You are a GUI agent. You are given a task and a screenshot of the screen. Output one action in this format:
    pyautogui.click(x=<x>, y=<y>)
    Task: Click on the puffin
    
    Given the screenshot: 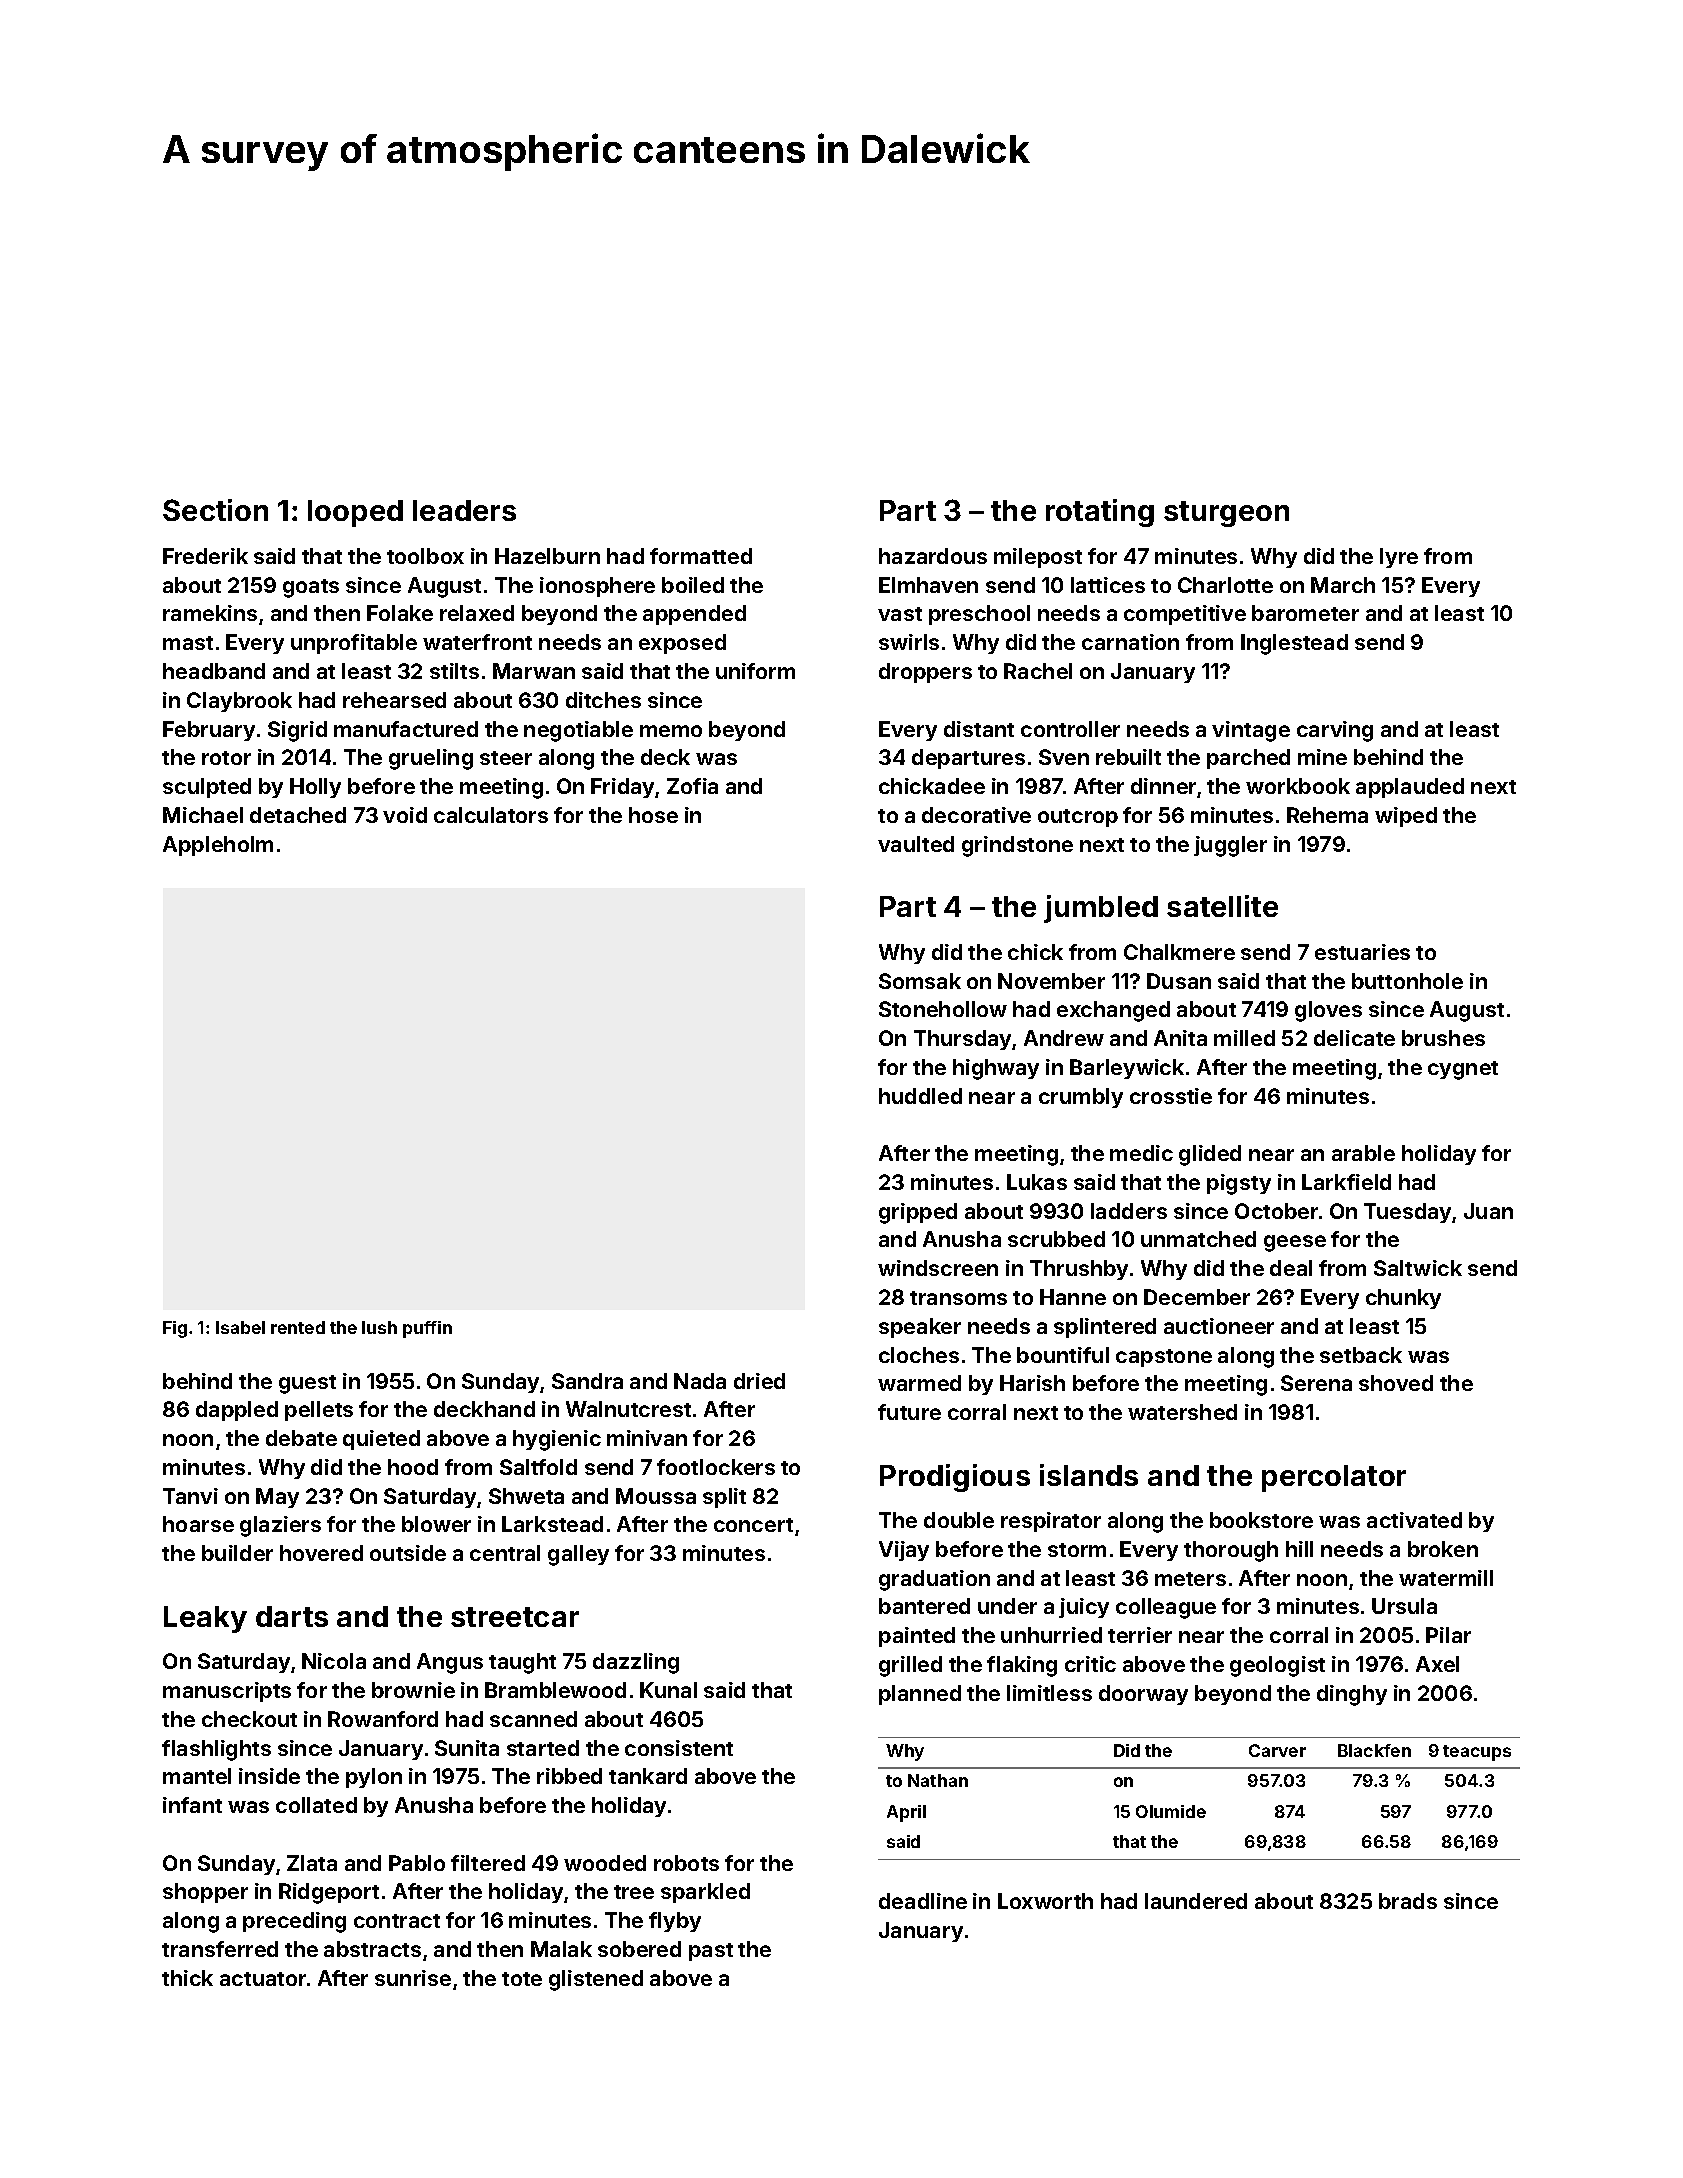 What is the action you would take?
    pyautogui.click(x=427, y=1329)
